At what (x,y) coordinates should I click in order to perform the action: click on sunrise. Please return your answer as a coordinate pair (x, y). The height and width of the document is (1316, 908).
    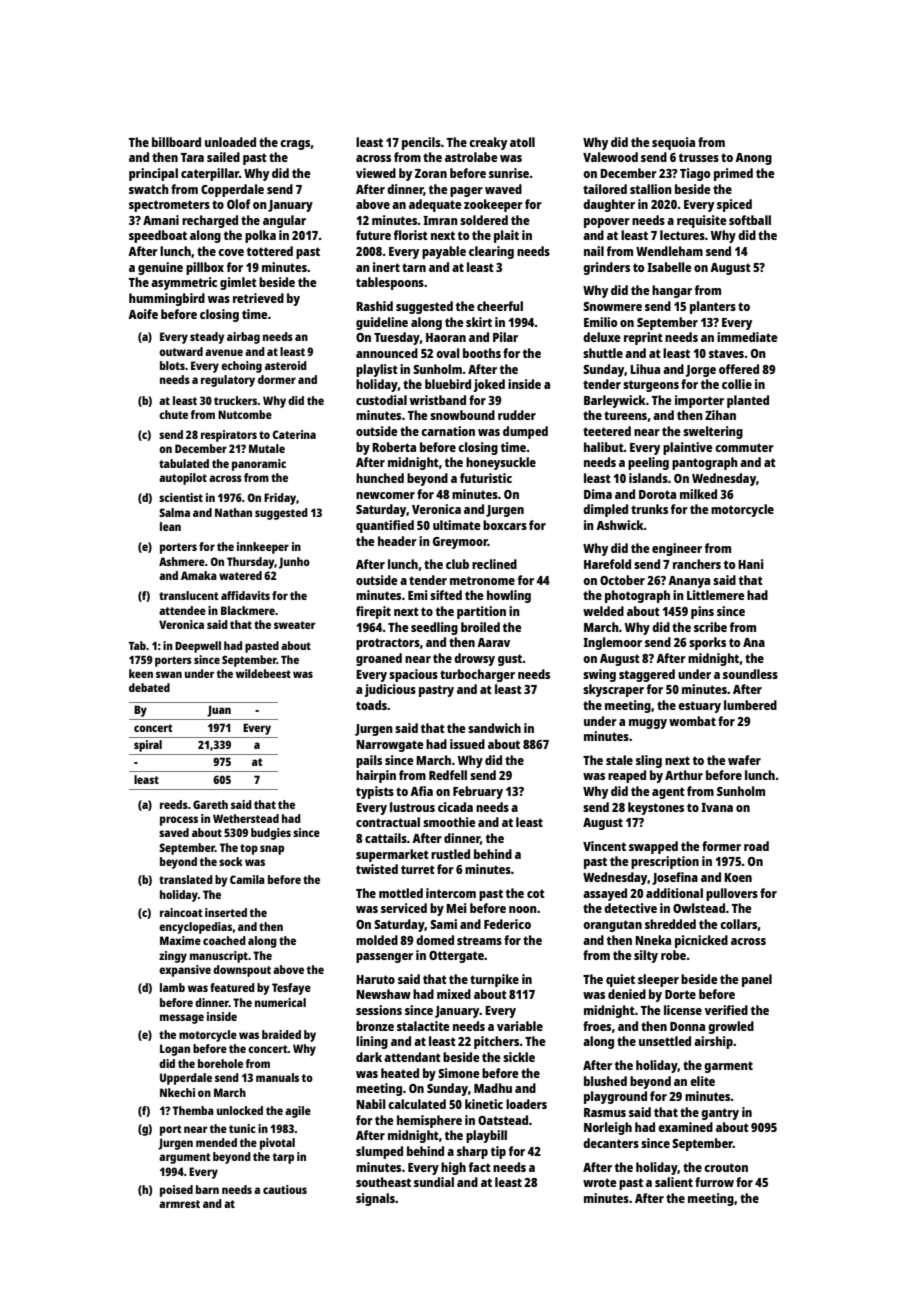
    Looking at the image, I should click on (509, 173).
